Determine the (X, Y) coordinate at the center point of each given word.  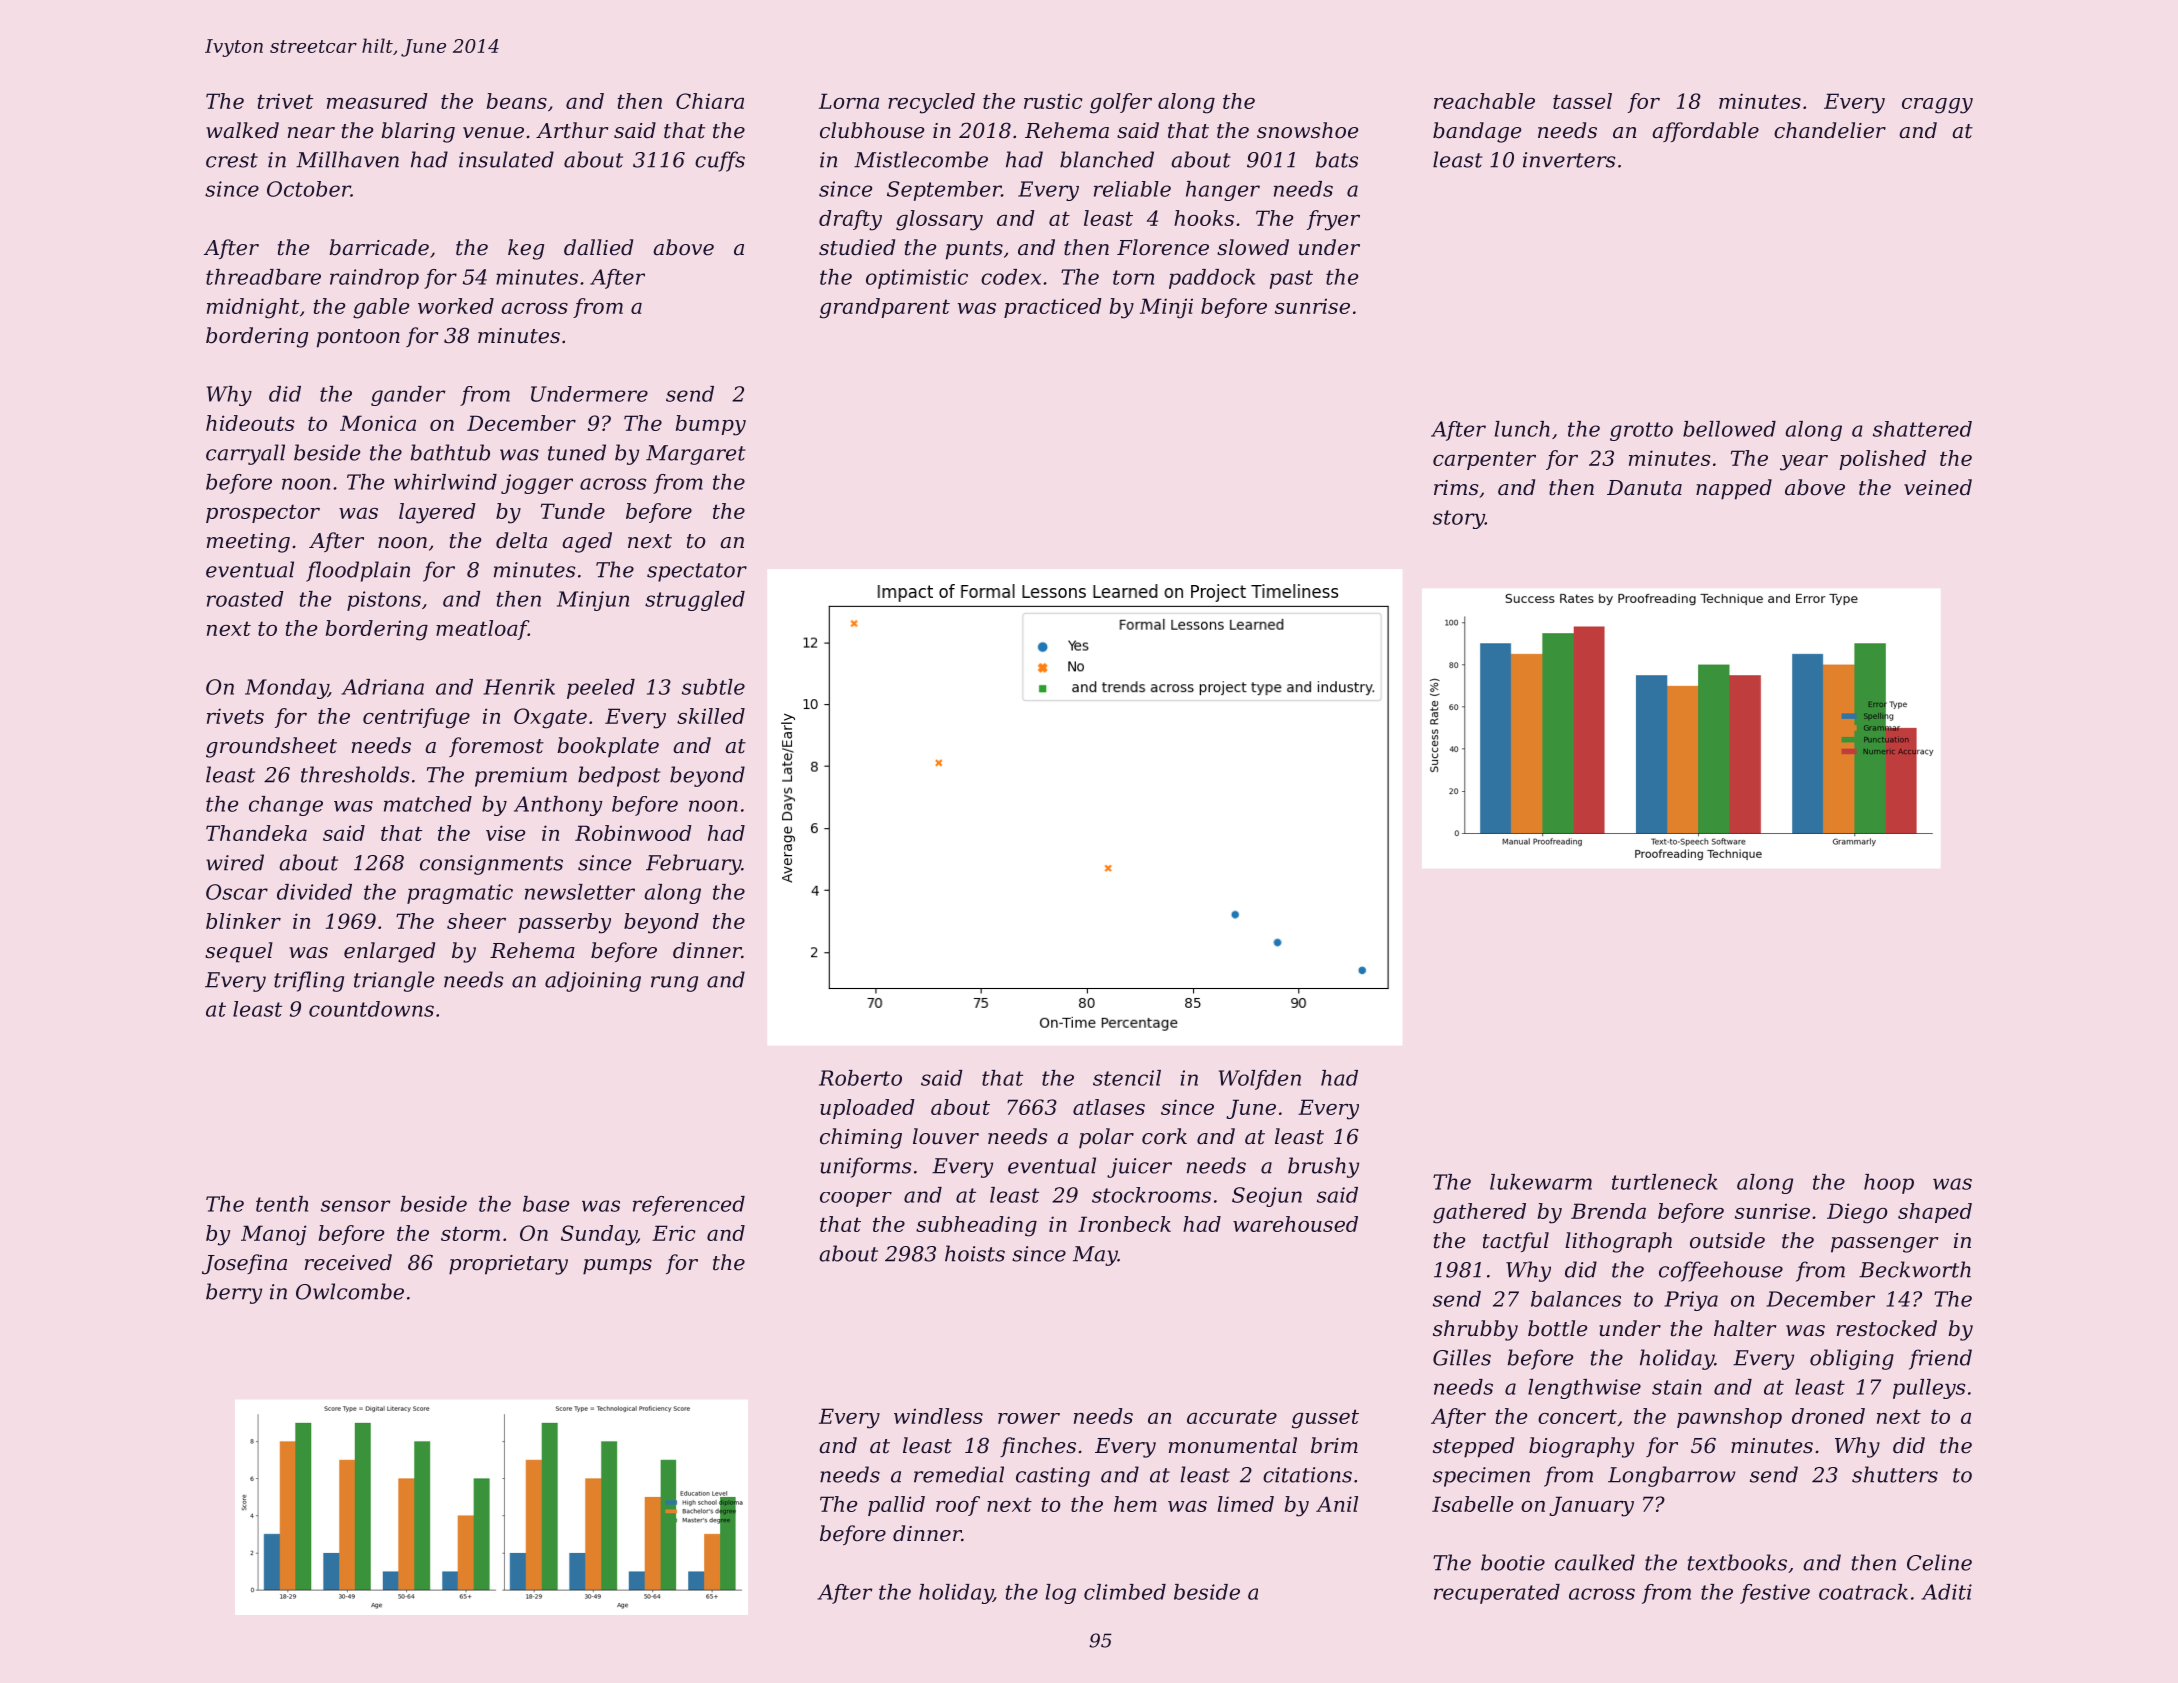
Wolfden (1260, 1080)
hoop (1889, 1184)
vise (505, 833)
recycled (931, 103)
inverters (1569, 160)
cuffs (720, 161)
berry (234, 1293)
